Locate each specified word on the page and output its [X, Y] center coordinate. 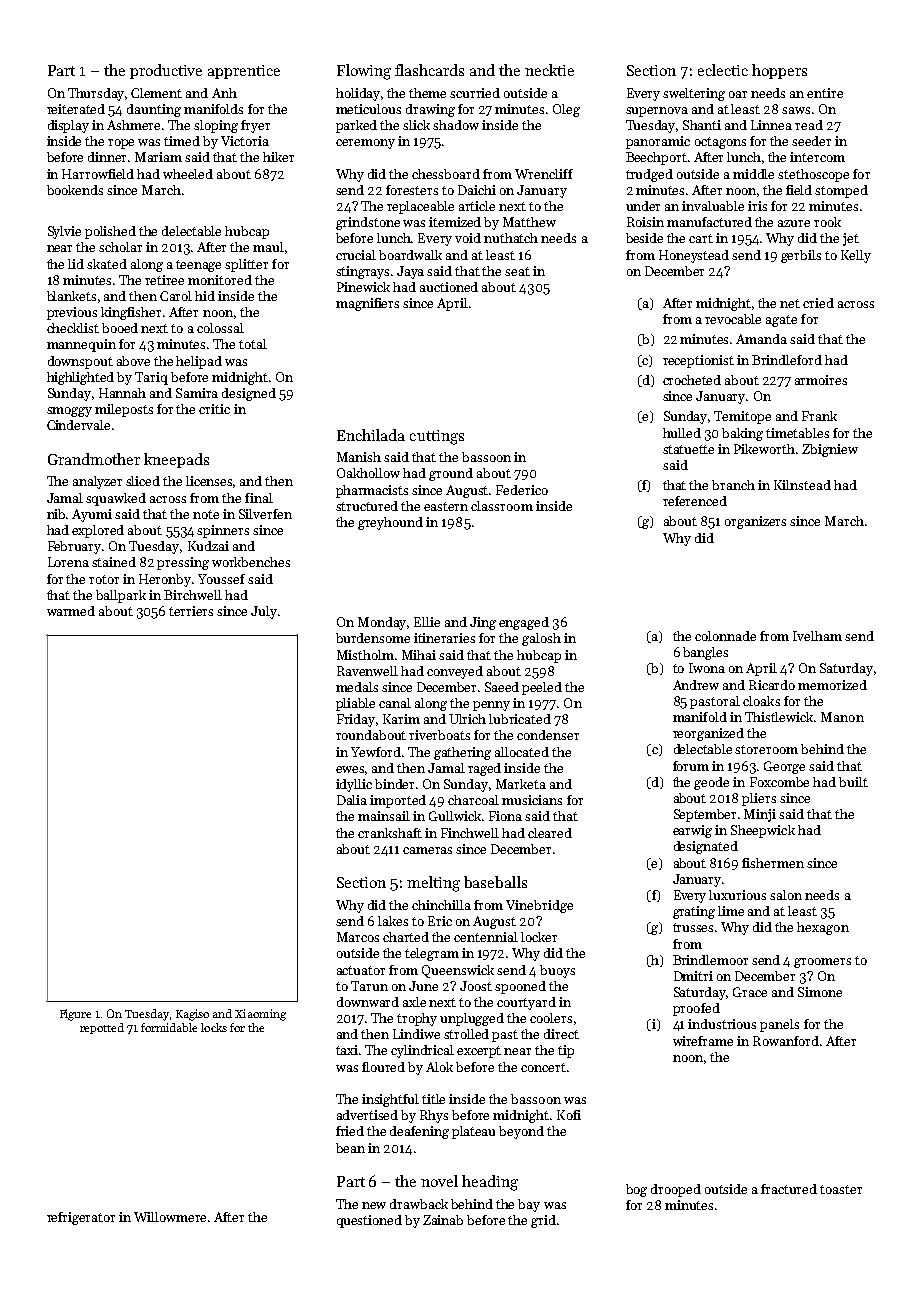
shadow [456, 125]
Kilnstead [802, 485]
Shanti [702, 125]
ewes [351, 770]
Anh [224, 93]
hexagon [823, 928]
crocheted [692, 380]
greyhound [390, 523]
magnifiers [367, 304]
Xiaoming [260, 1015]
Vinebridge [539, 906]
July [264, 612]
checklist [73, 328]
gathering [462, 753]
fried [350, 1131]
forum [691, 766]
